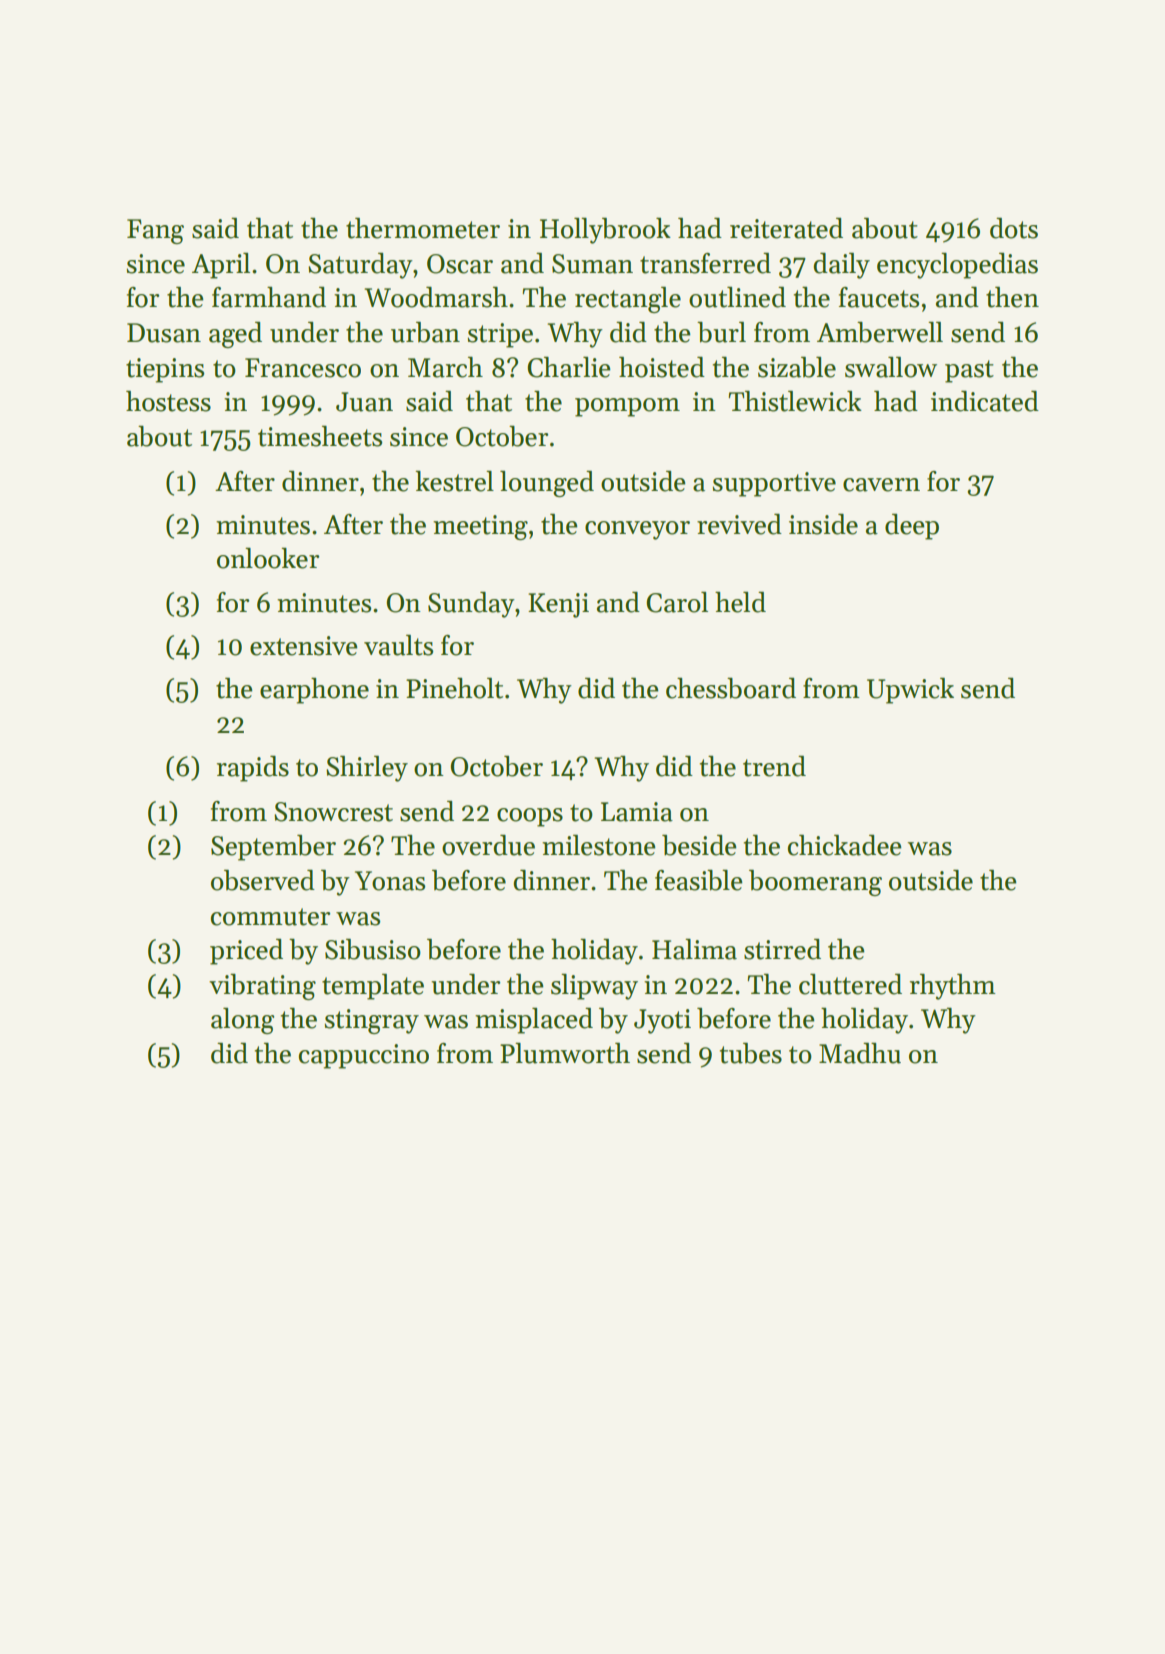  I want to click on slipway, so click(594, 987).
